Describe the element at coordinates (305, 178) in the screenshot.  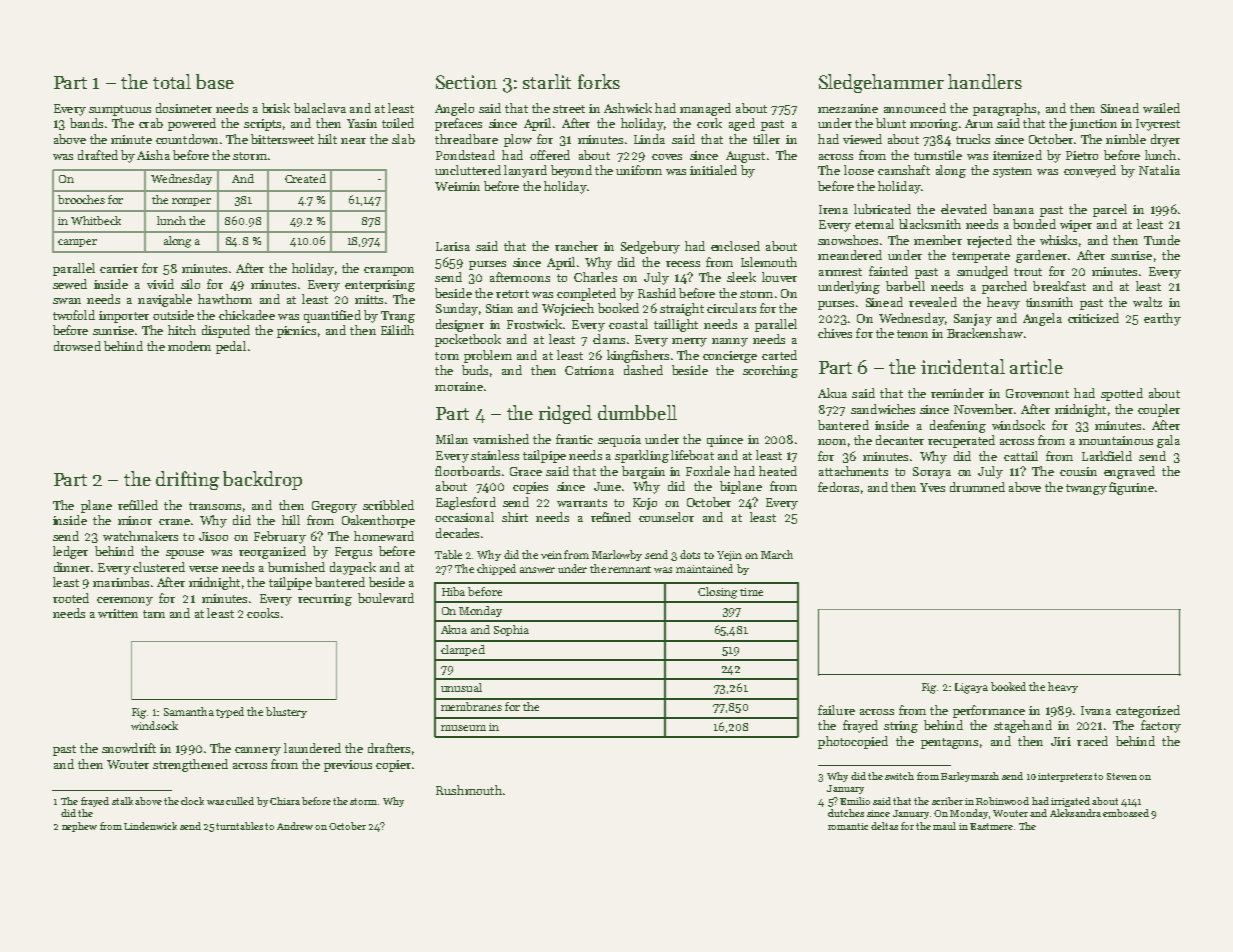
I see `Created` at that location.
